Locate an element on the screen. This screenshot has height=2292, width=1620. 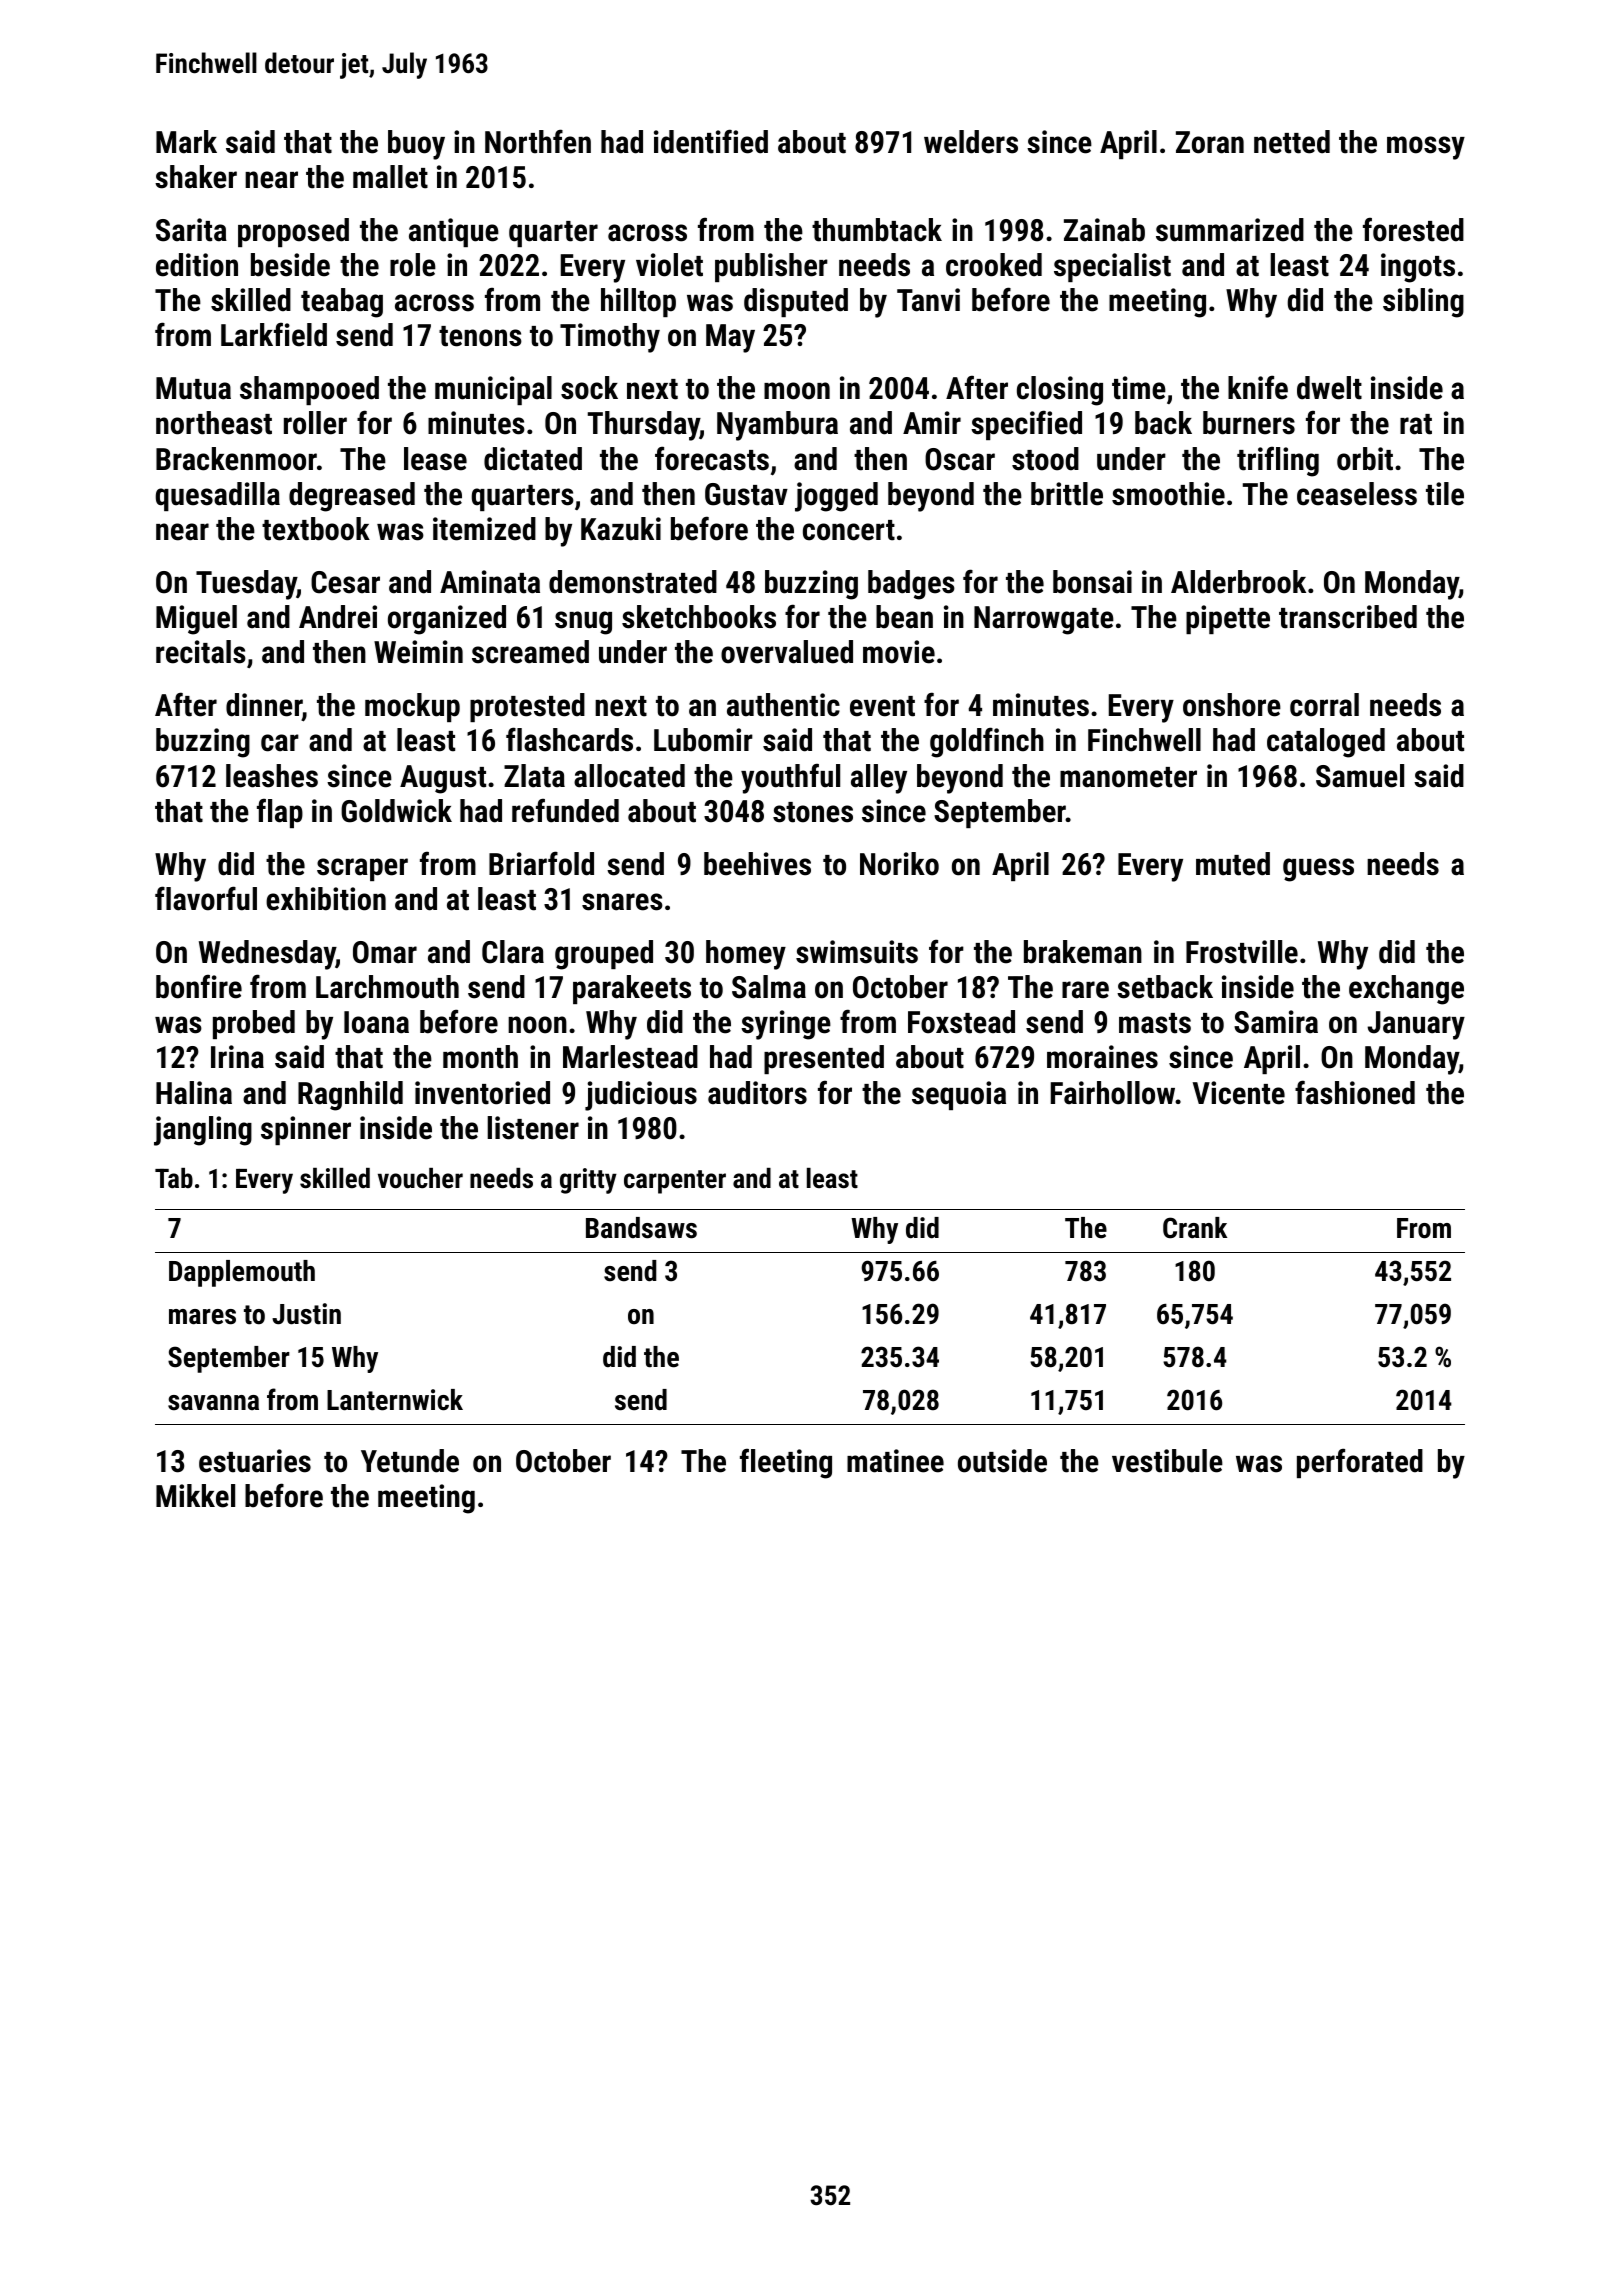
grouped is located at coordinates (604, 955).
